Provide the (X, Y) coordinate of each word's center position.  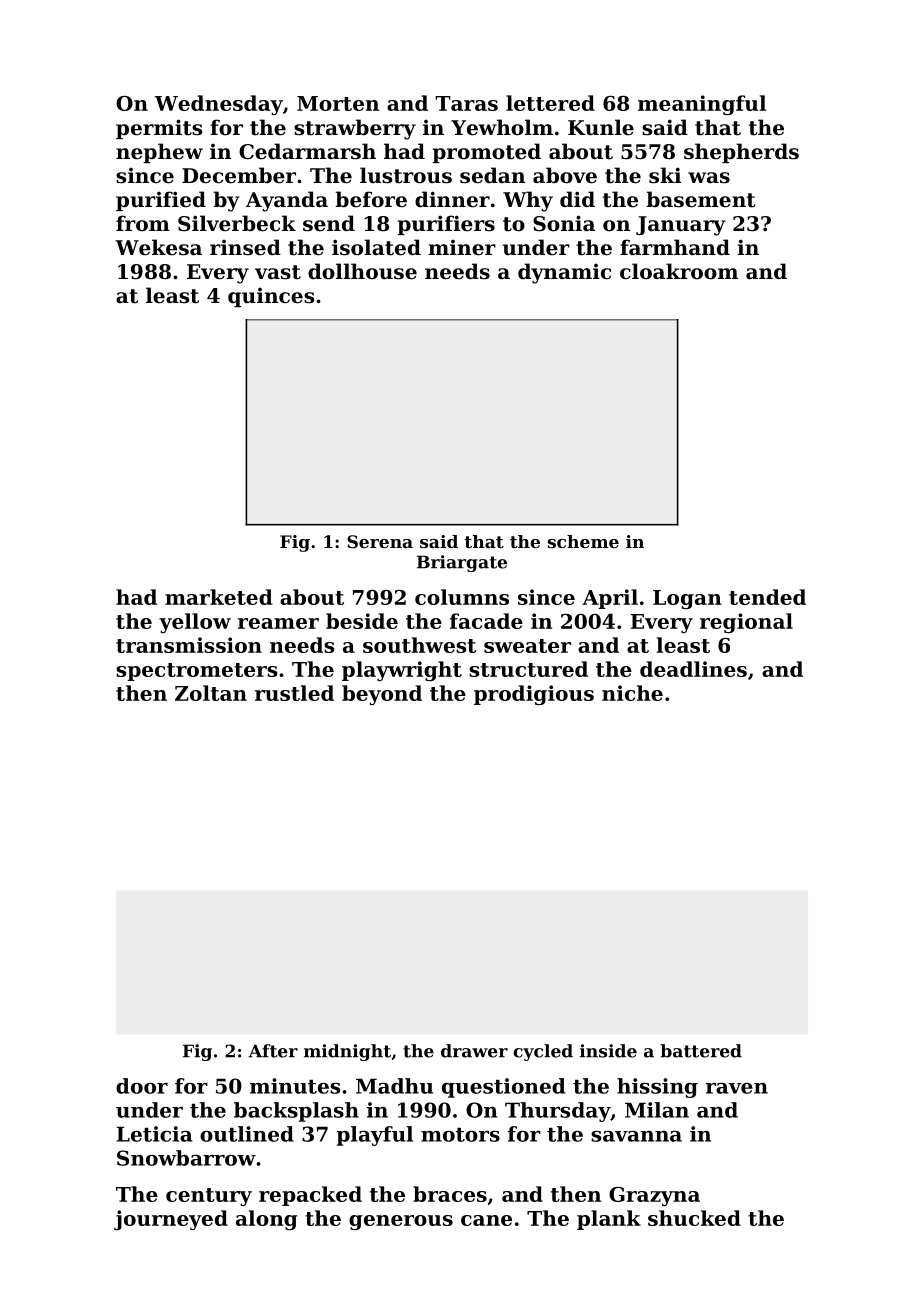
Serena (380, 541)
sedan (492, 175)
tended (767, 597)
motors (460, 1135)
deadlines (693, 669)
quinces (271, 297)
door (142, 1086)
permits (159, 129)
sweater (527, 646)
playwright (402, 671)
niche (632, 693)
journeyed (171, 1220)
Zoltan (211, 693)
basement (700, 199)
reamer (278, 623)
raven (737, 1088)
